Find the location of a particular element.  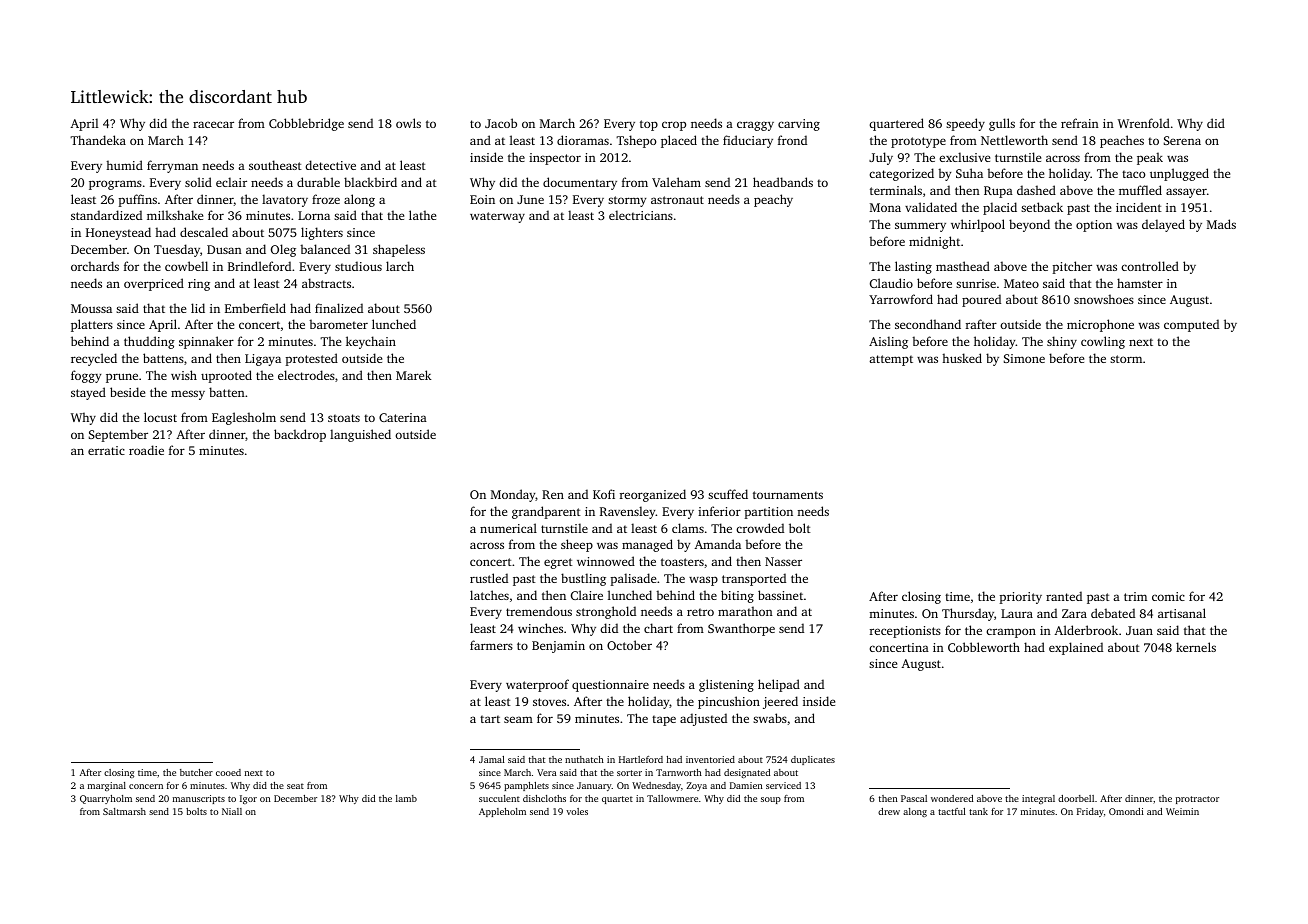

hamster is located at coordinates (1140, 283).
